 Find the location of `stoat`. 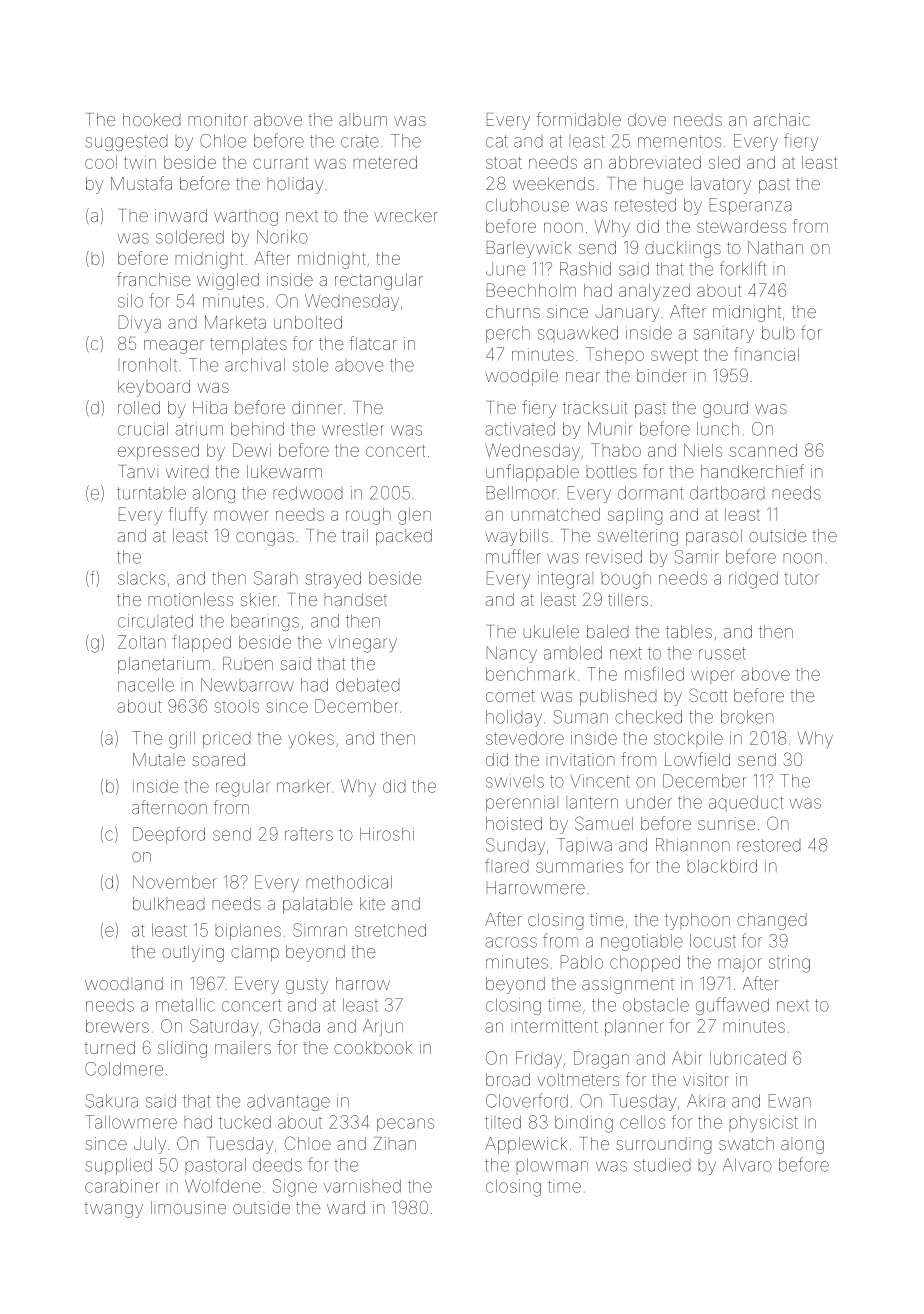

stoat is located at coordinates (504, 163).
